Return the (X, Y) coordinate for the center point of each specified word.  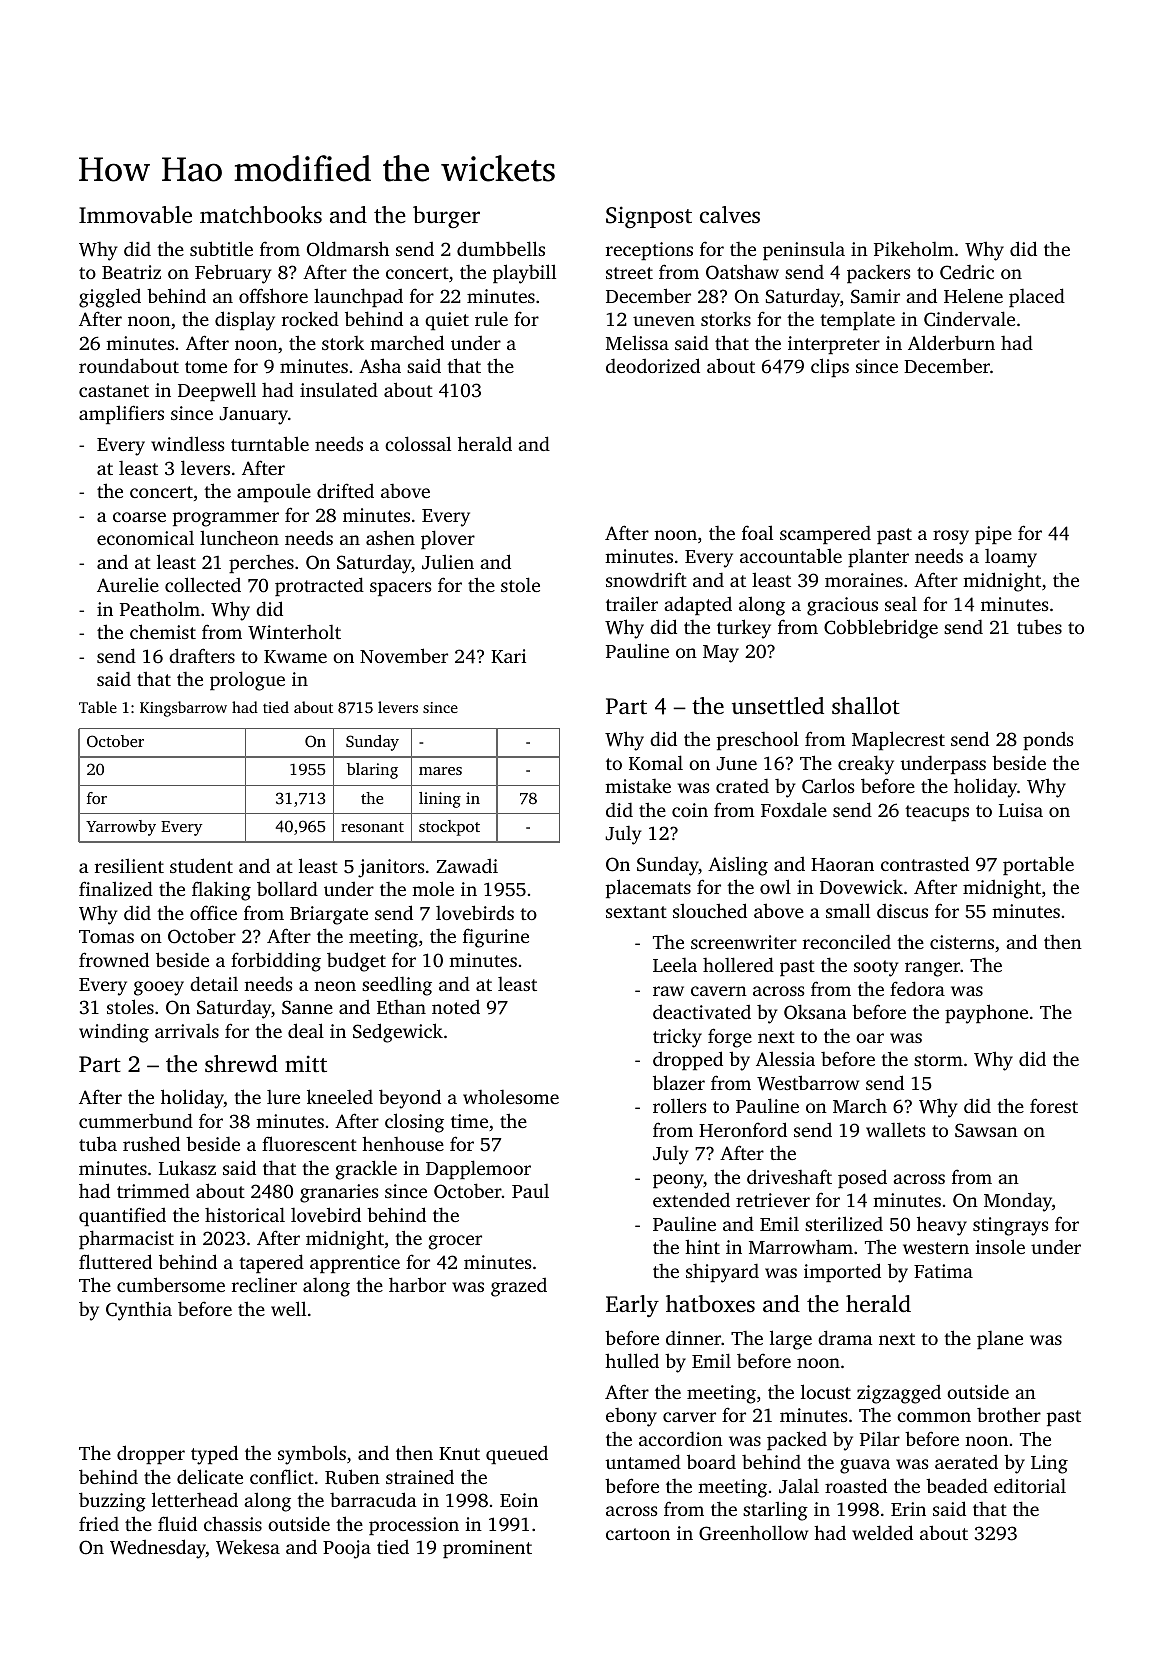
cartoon (638, 1534)
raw (668, 991)
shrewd (241, 1064)
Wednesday (158, 1549)
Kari (508, 656)
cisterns (962, 942)
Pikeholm (914, 248)
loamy (1011, 558)
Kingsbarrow (183, 709)
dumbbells (501, 248)
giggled (110, 298)
